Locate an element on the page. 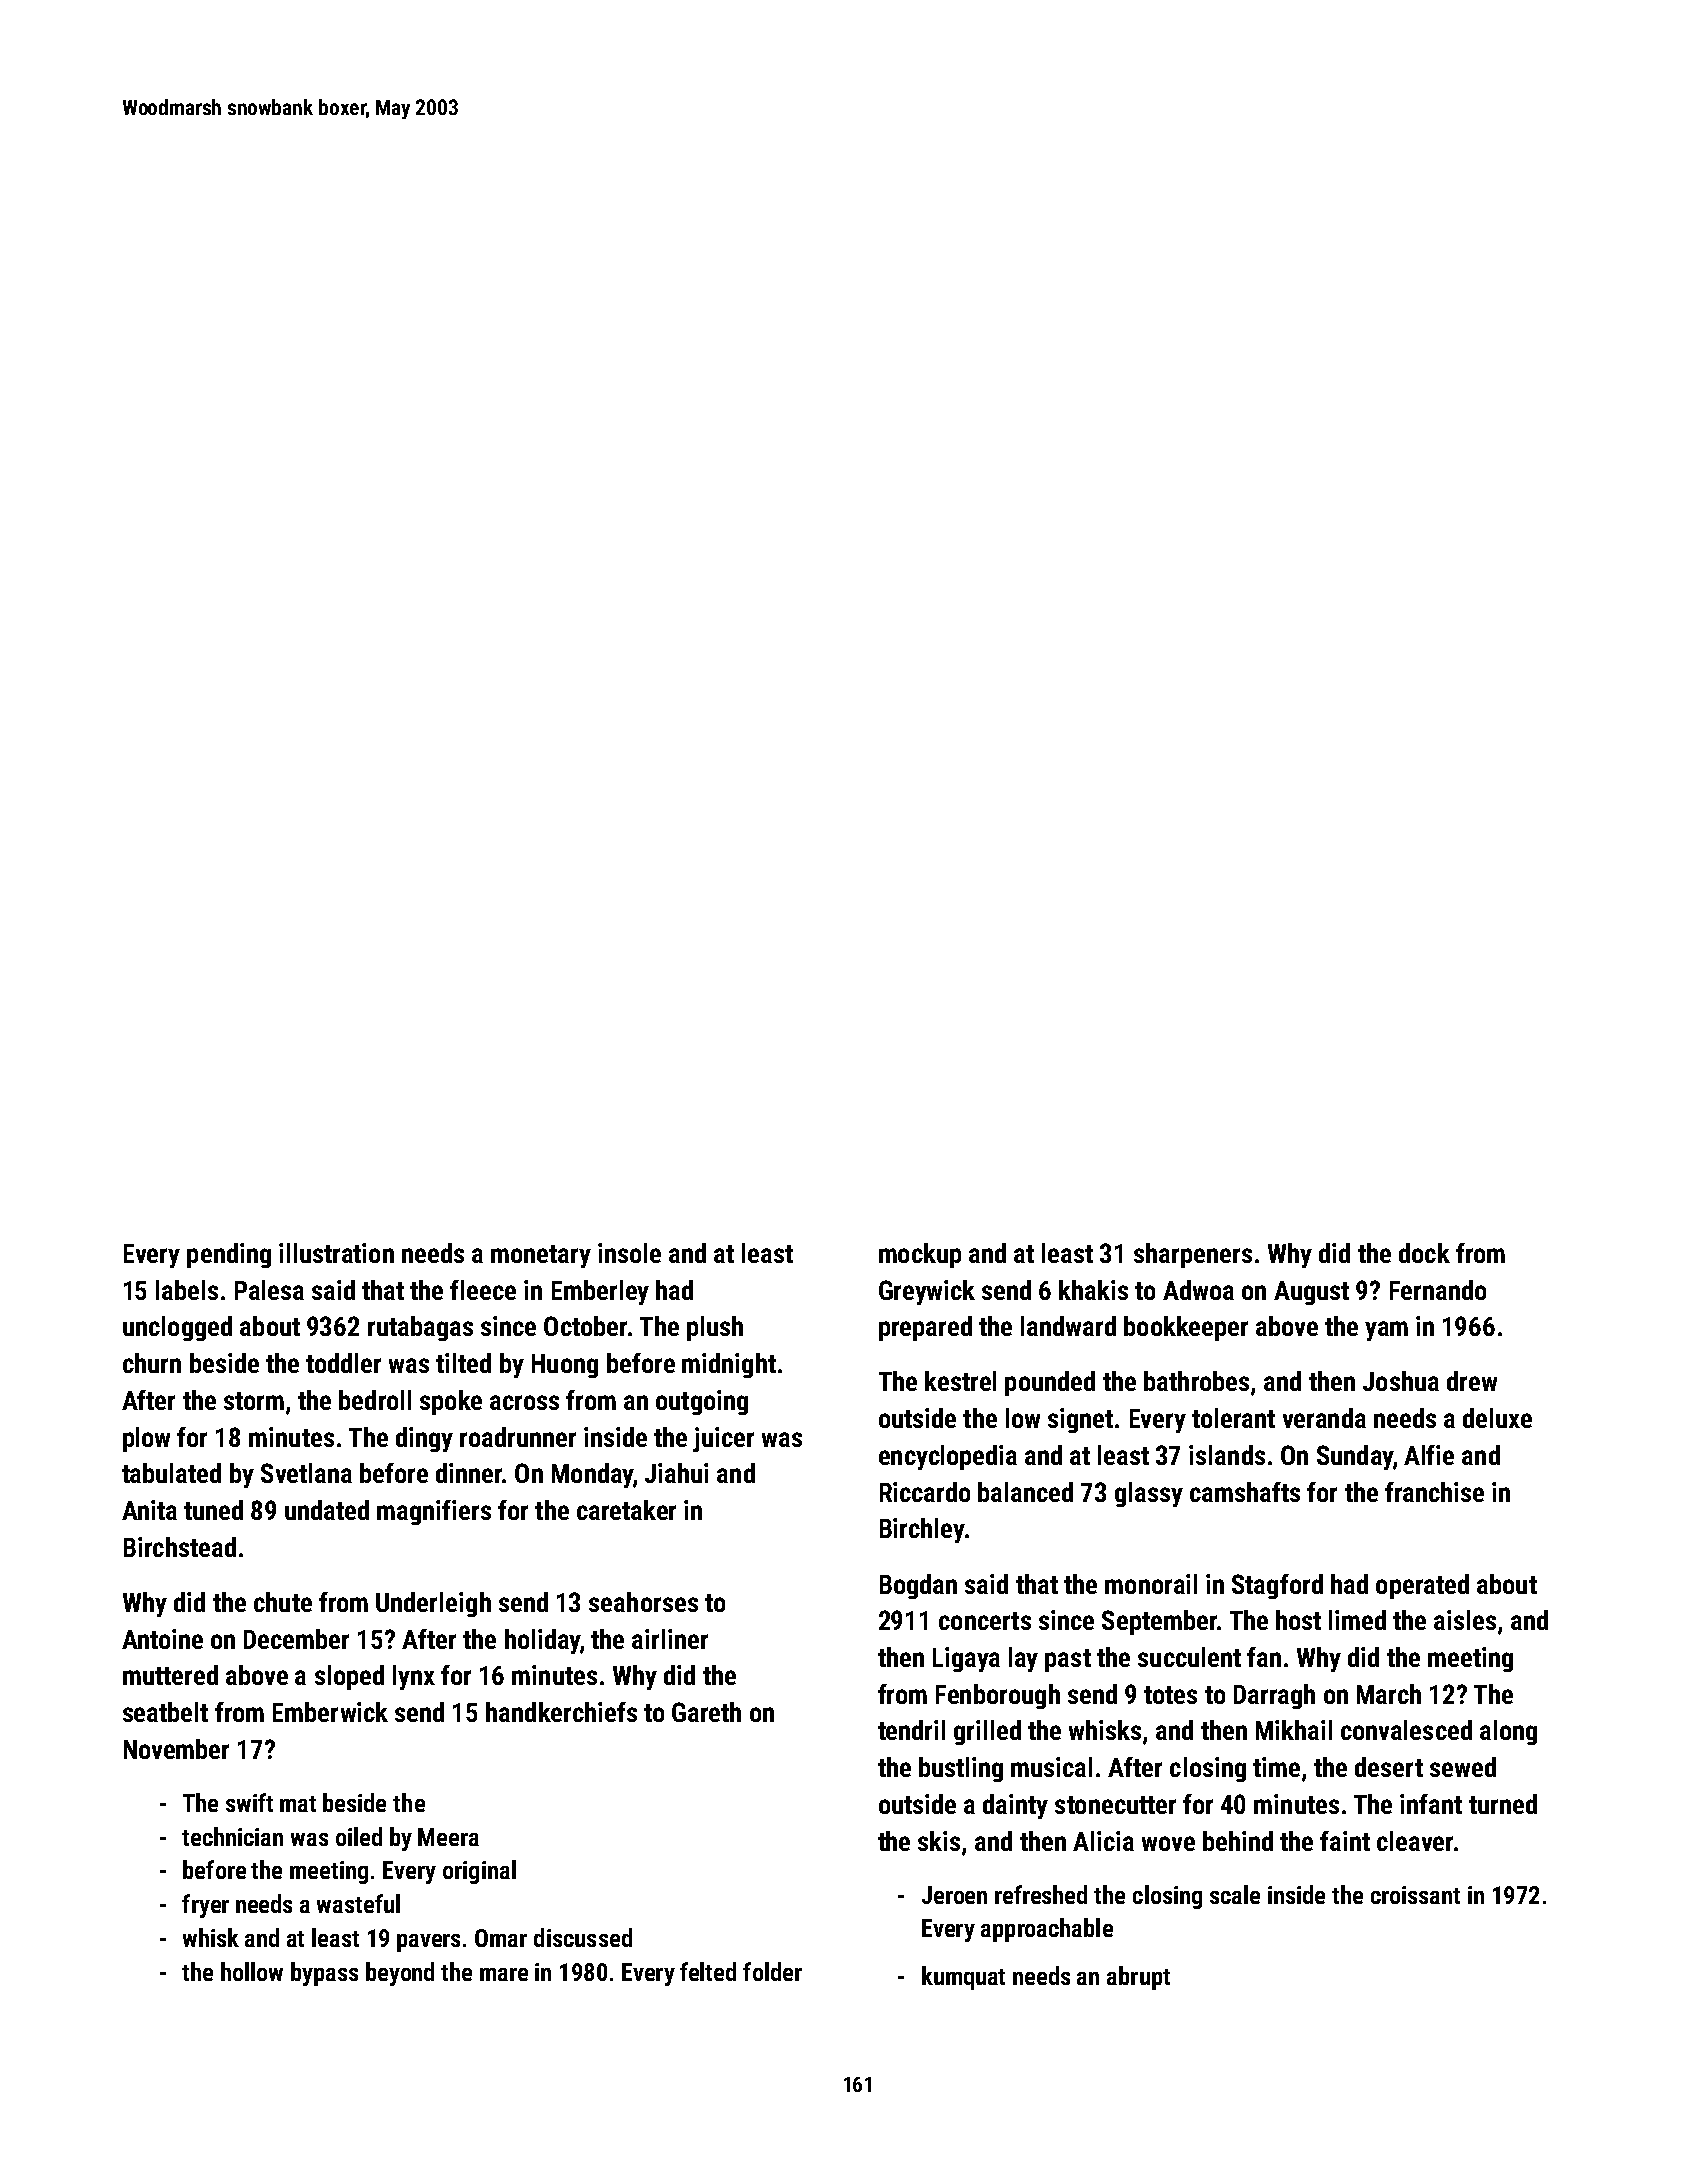 The image size is (1683, 2178). abrupt is located at coordinates (1138, 1978).
